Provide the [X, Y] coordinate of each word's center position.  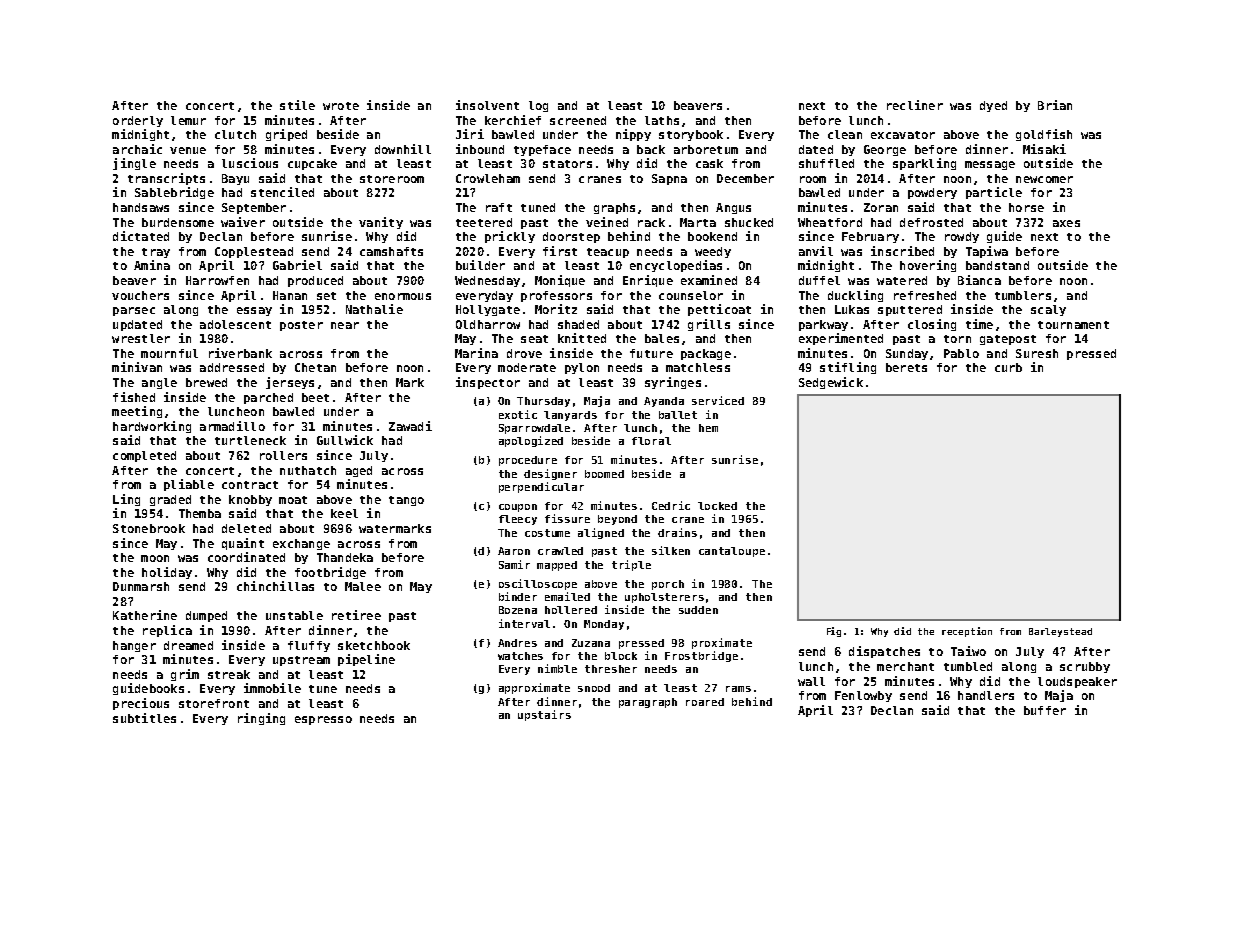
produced [315, 281]
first [560, 251]
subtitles [144, 718]
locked [717, 506]
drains [677, 532]
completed [144, 456]
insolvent [487, 105]
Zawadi [410, 426]
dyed [993, 106]
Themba [200, 513]
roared [705, 702]
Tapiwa [987, 252]
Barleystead [1060, 632]
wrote [341, 106]
